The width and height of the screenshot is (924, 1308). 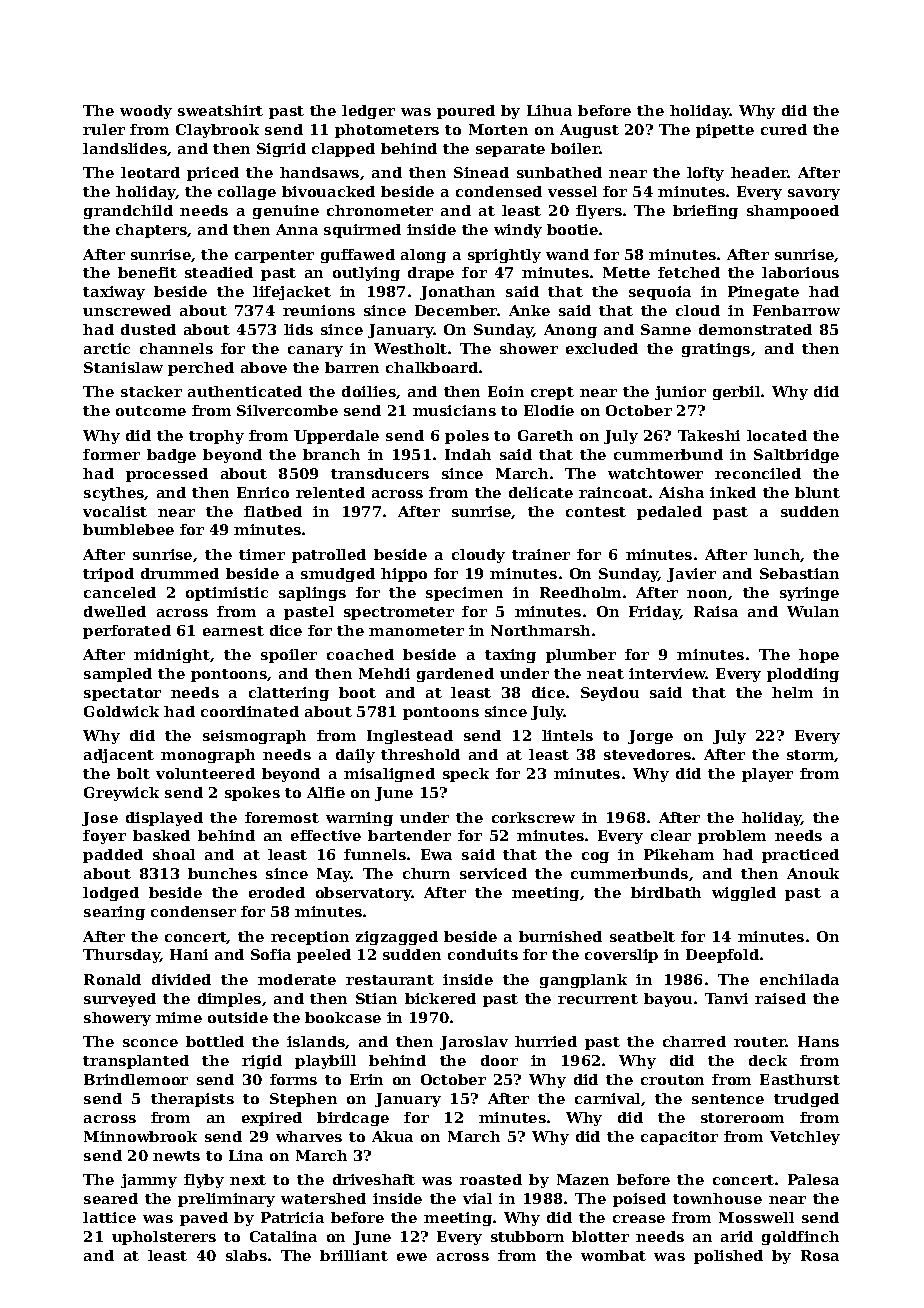 What do you see at coordinates (136, 1079) in the screenshot?
I see `Brindlemoor` at bounding box center [136, 1079].
